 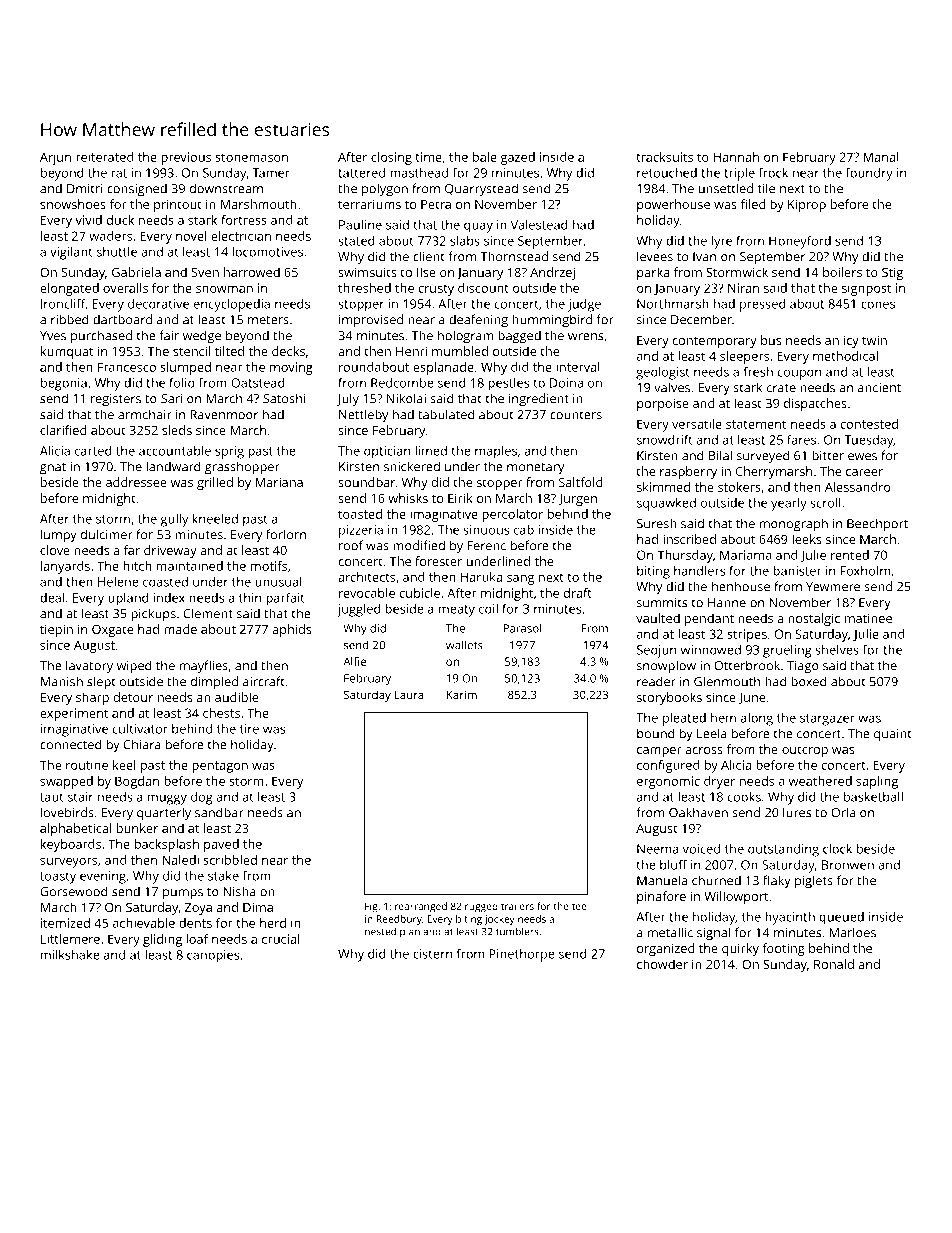 I want to click on stonemason, so click(x=251, y=157).
